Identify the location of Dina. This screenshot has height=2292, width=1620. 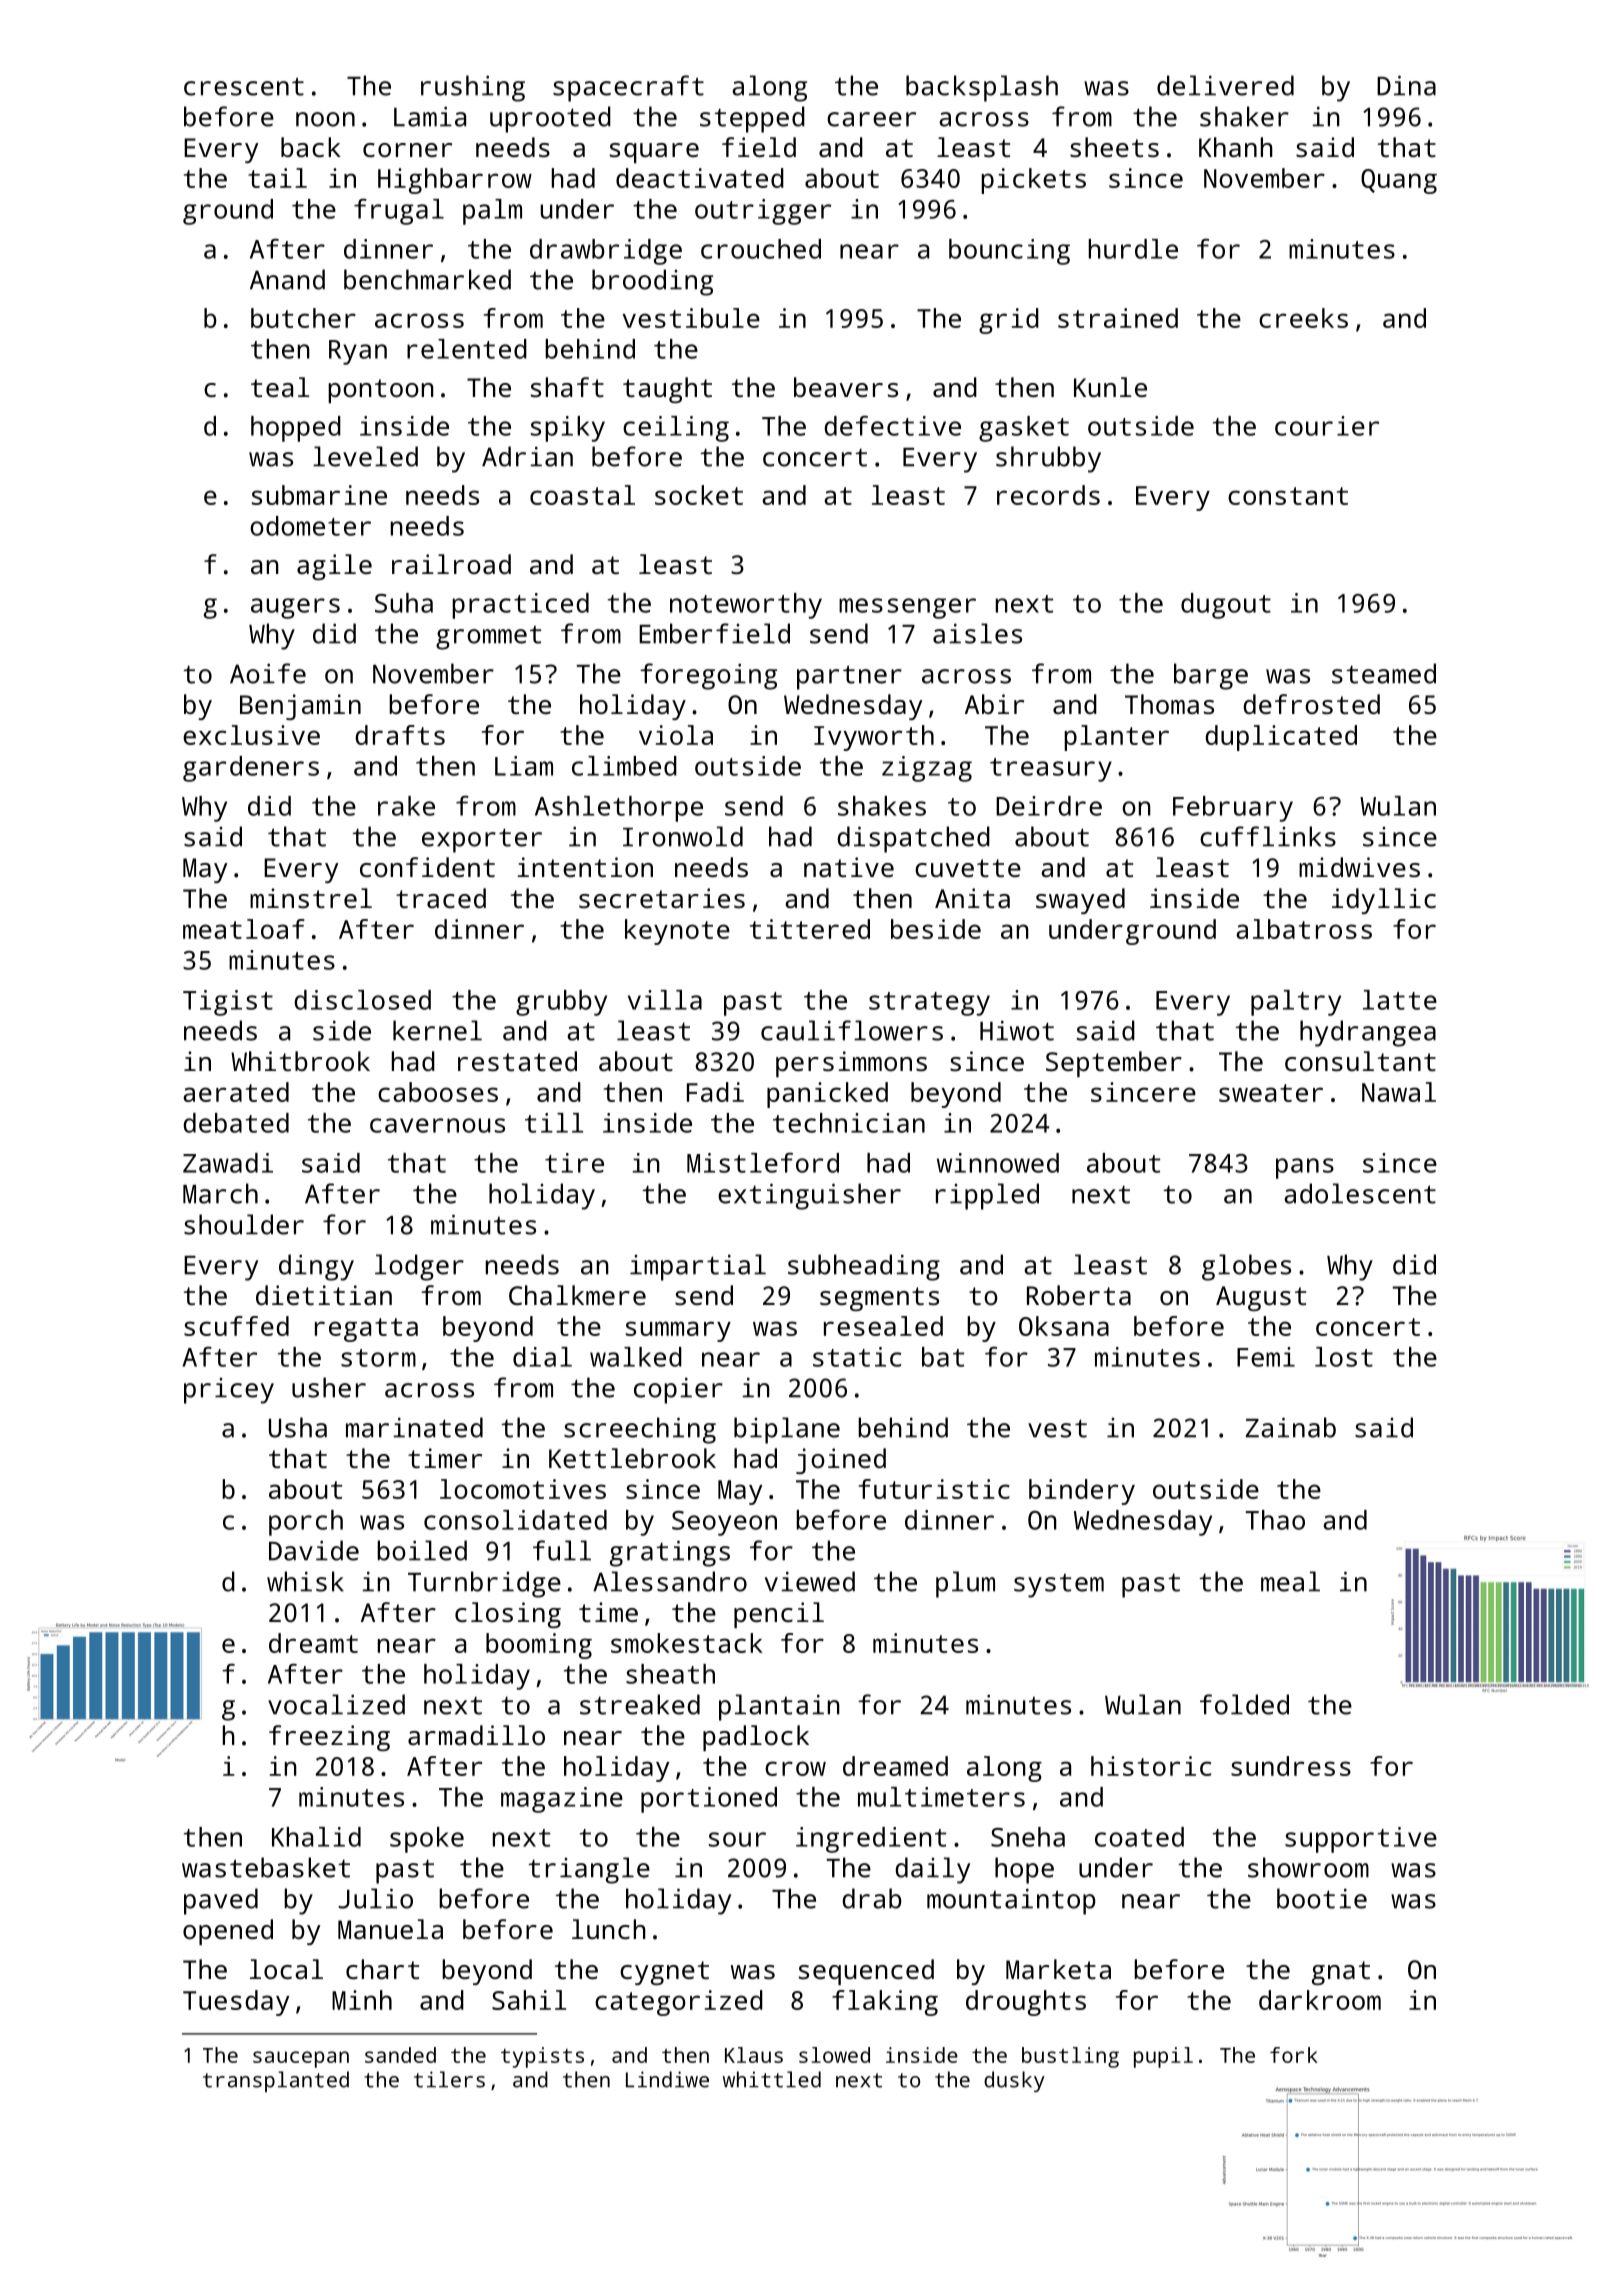
(1406, 85).
